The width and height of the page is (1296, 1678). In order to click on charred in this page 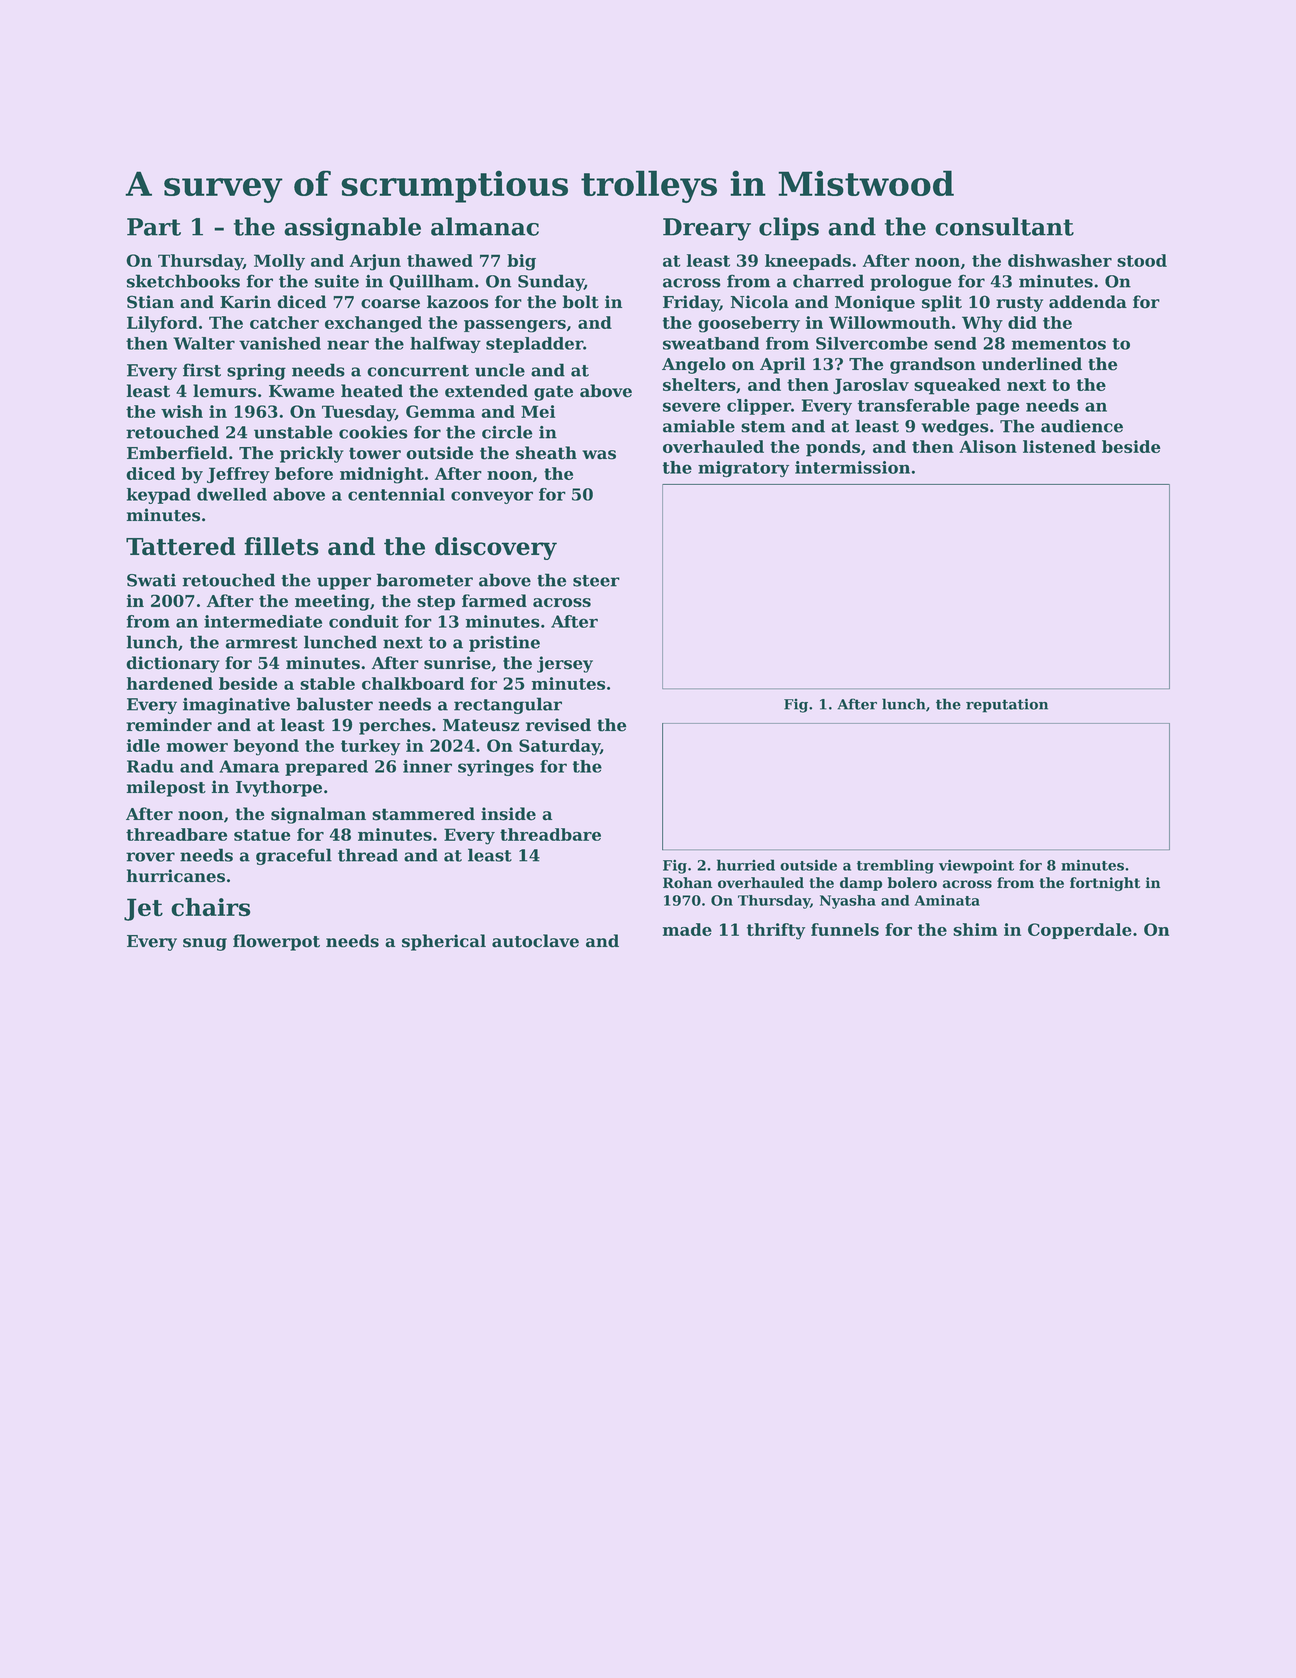, I will do `click(828, 281)`.
